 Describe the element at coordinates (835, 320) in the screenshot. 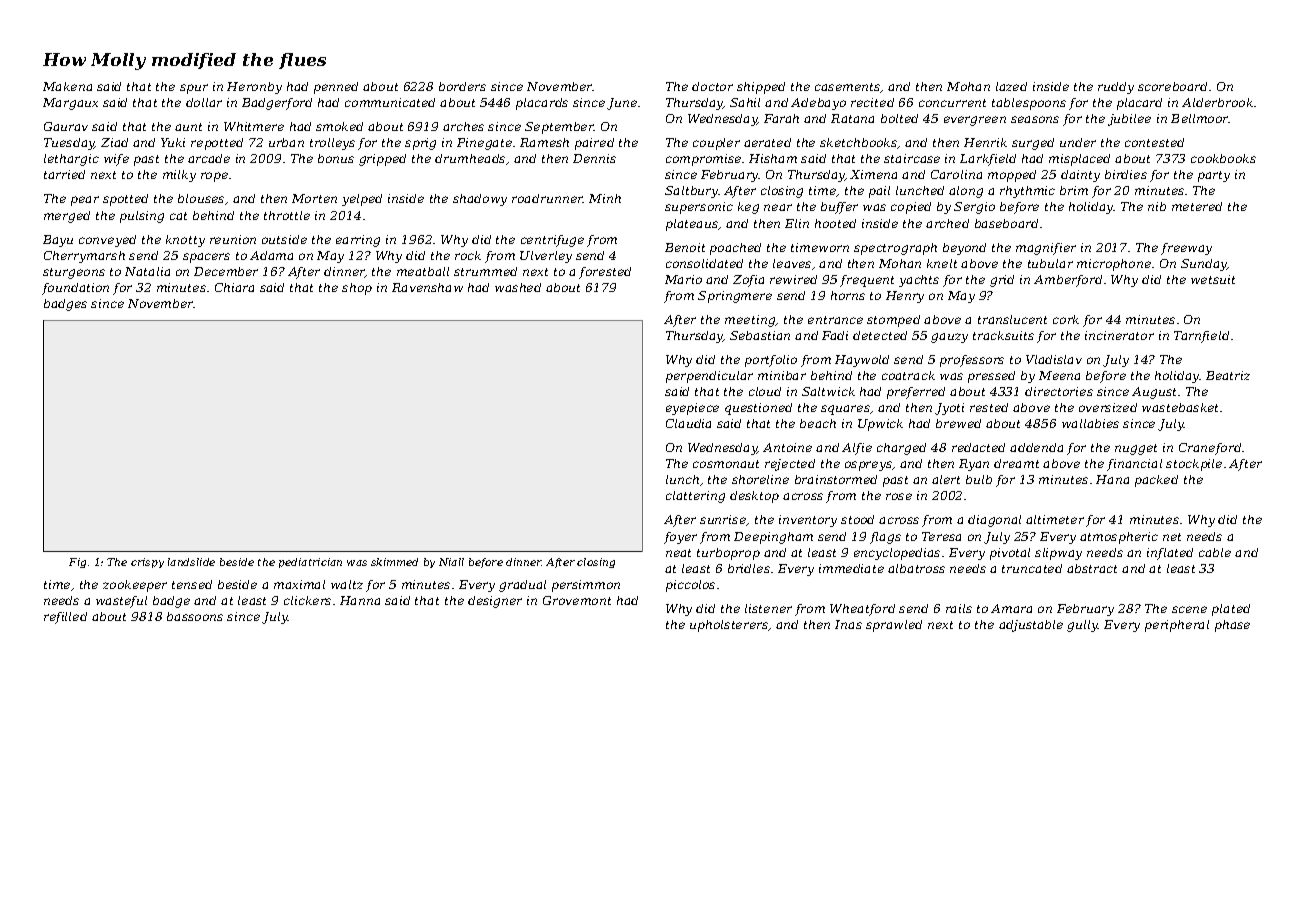

I see `entrance` at that location.
